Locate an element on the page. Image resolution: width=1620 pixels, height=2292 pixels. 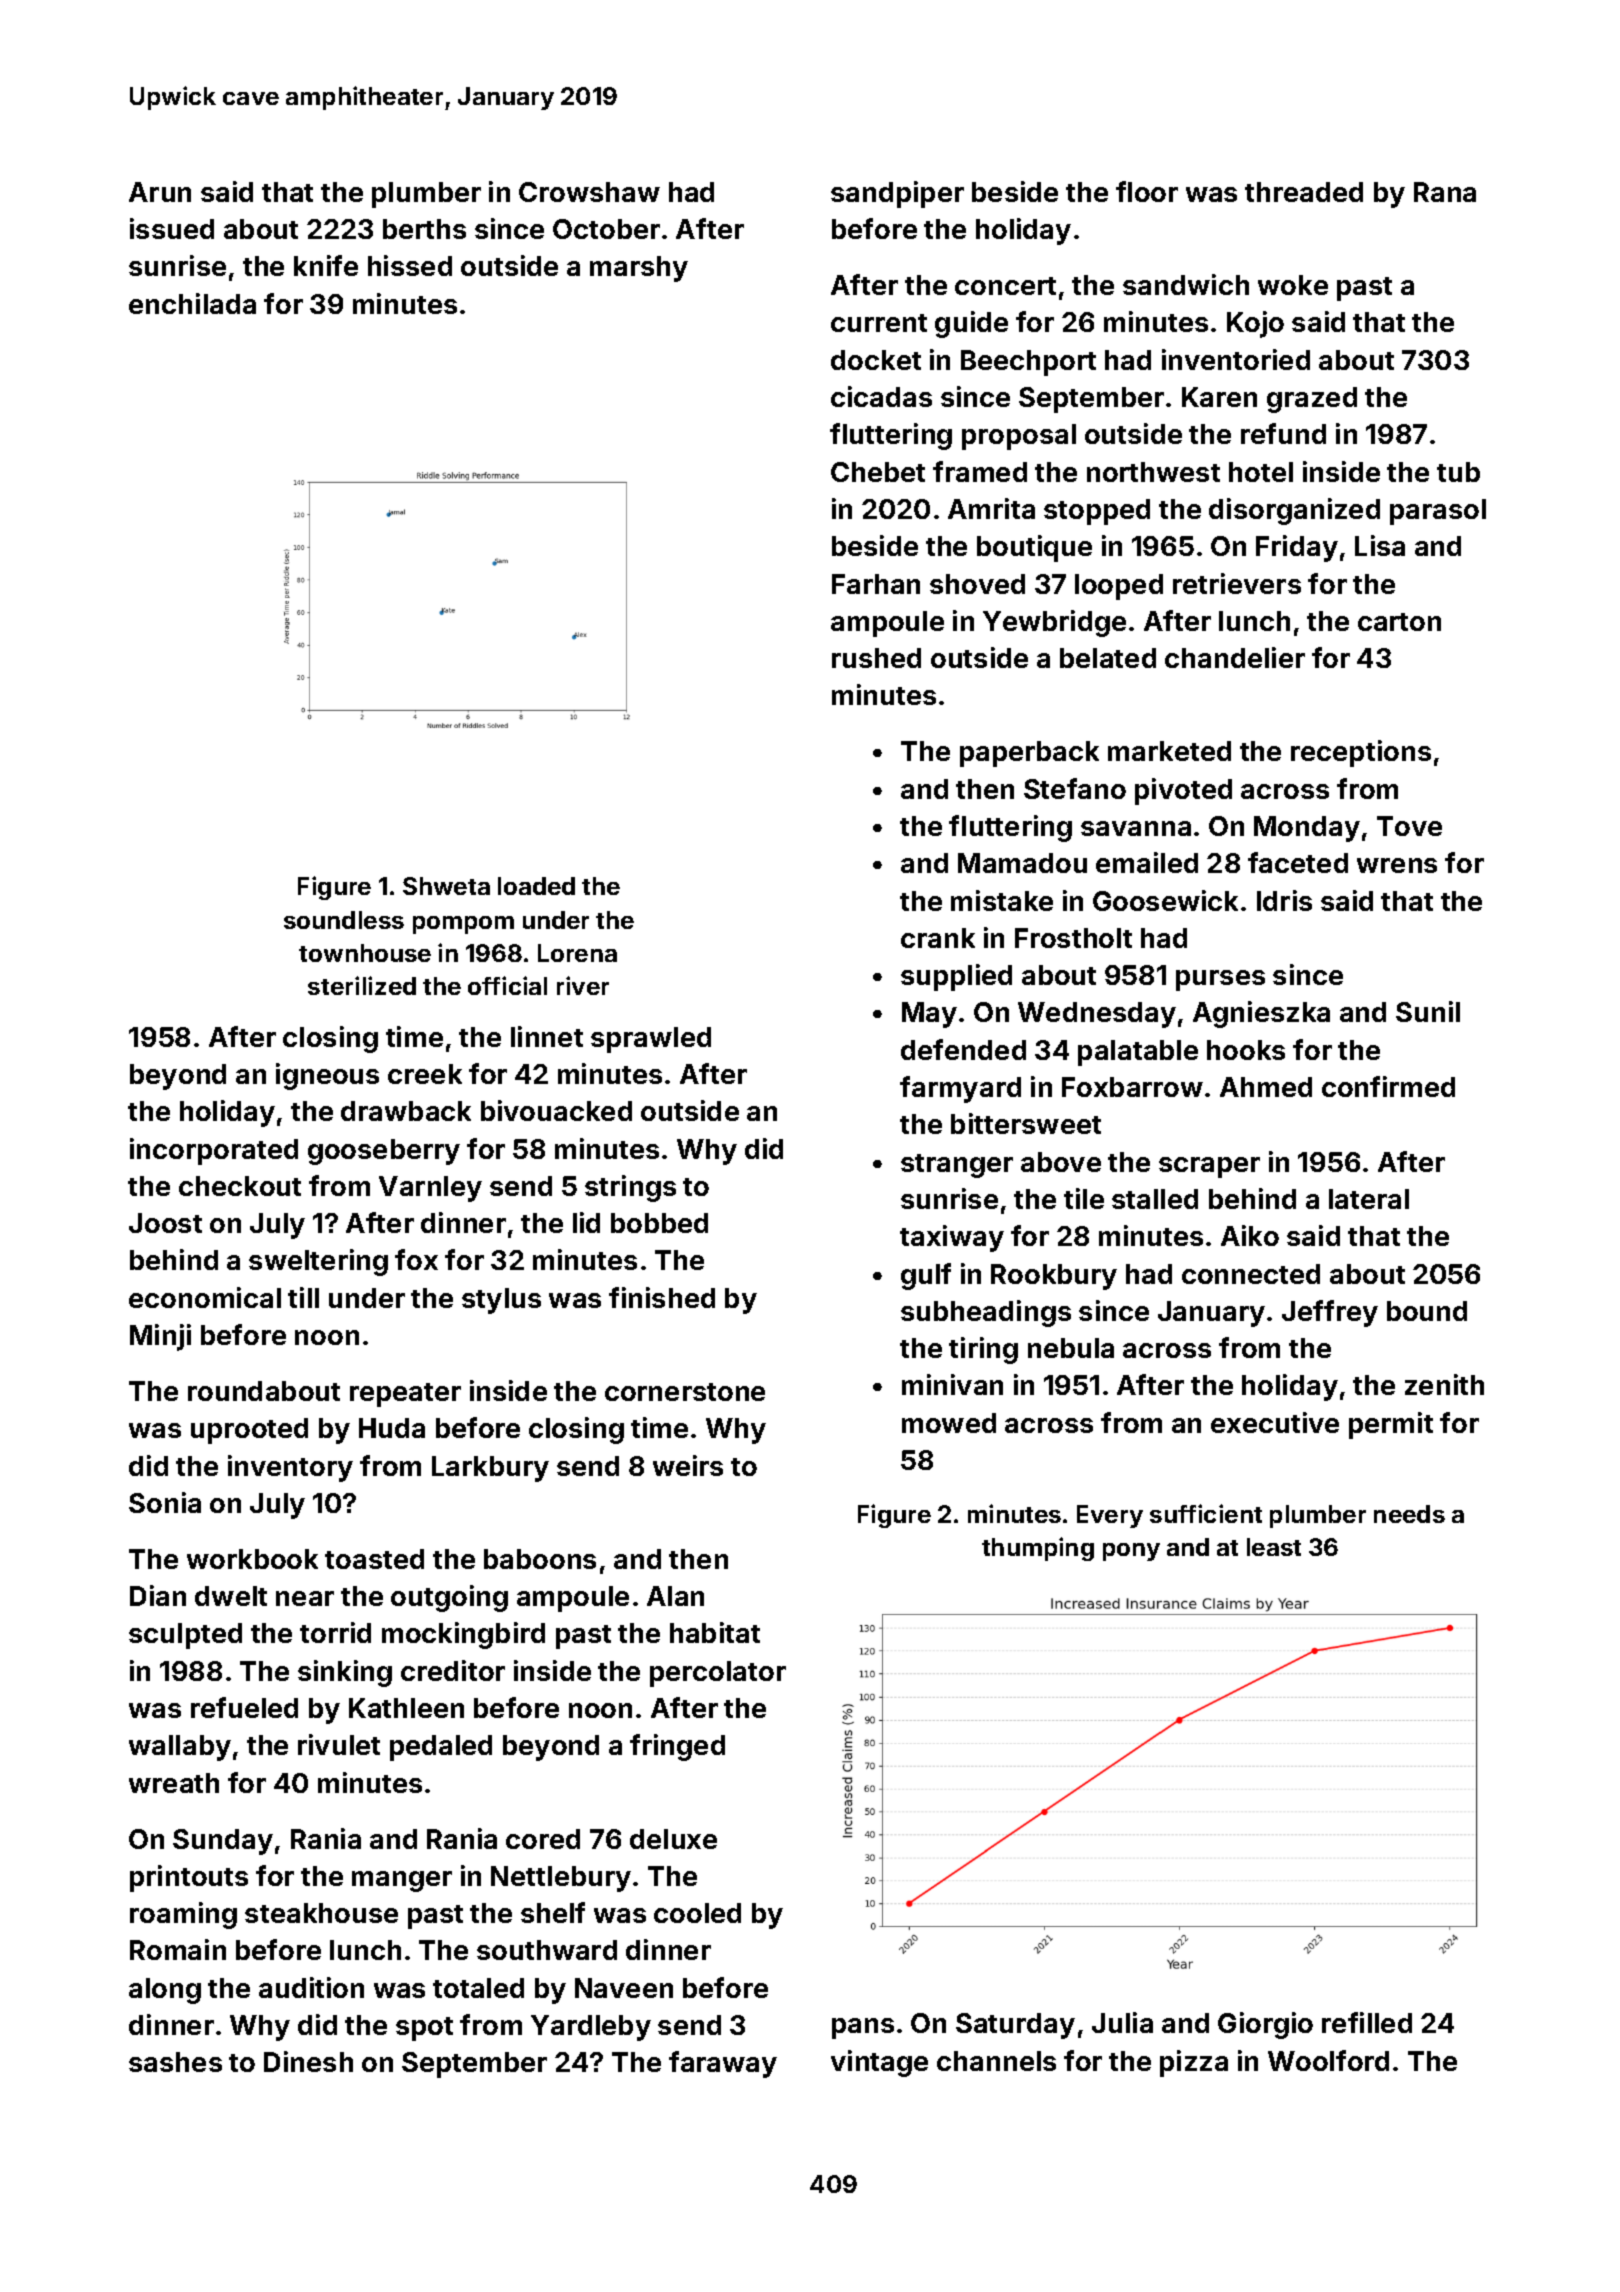
igneous is located at coordinates (327, 1076).
